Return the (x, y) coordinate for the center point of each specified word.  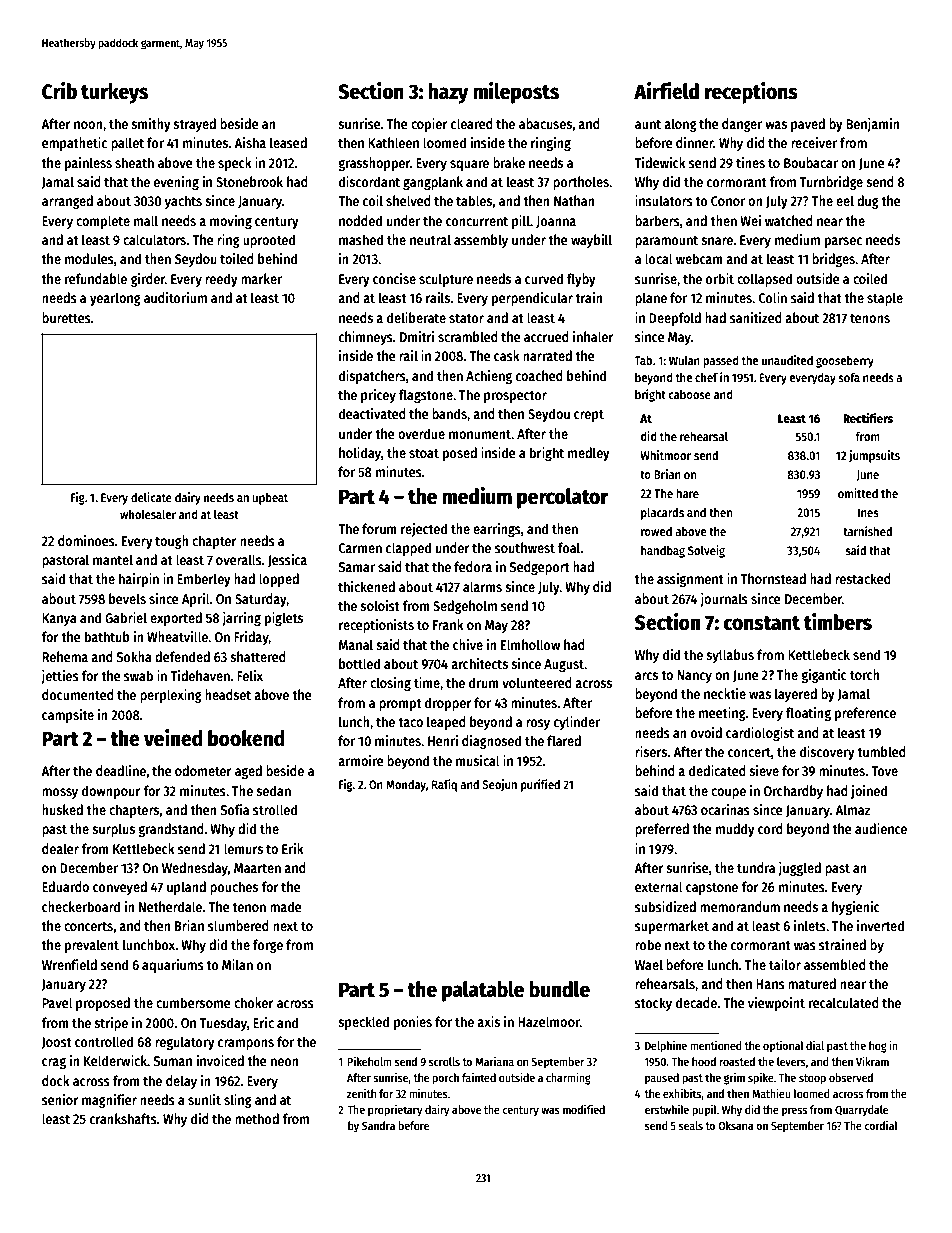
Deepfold (675, 319)
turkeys (114, 93)
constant (761, 623)
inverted (880, 925)
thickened (366, 586)
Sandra (378, 1125)
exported (176, 619)
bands (449, 413)
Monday (406, 786)
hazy (448, 93)
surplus (113, 830)
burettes (66, 317)
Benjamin (873, 125)
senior (60, 1099)
